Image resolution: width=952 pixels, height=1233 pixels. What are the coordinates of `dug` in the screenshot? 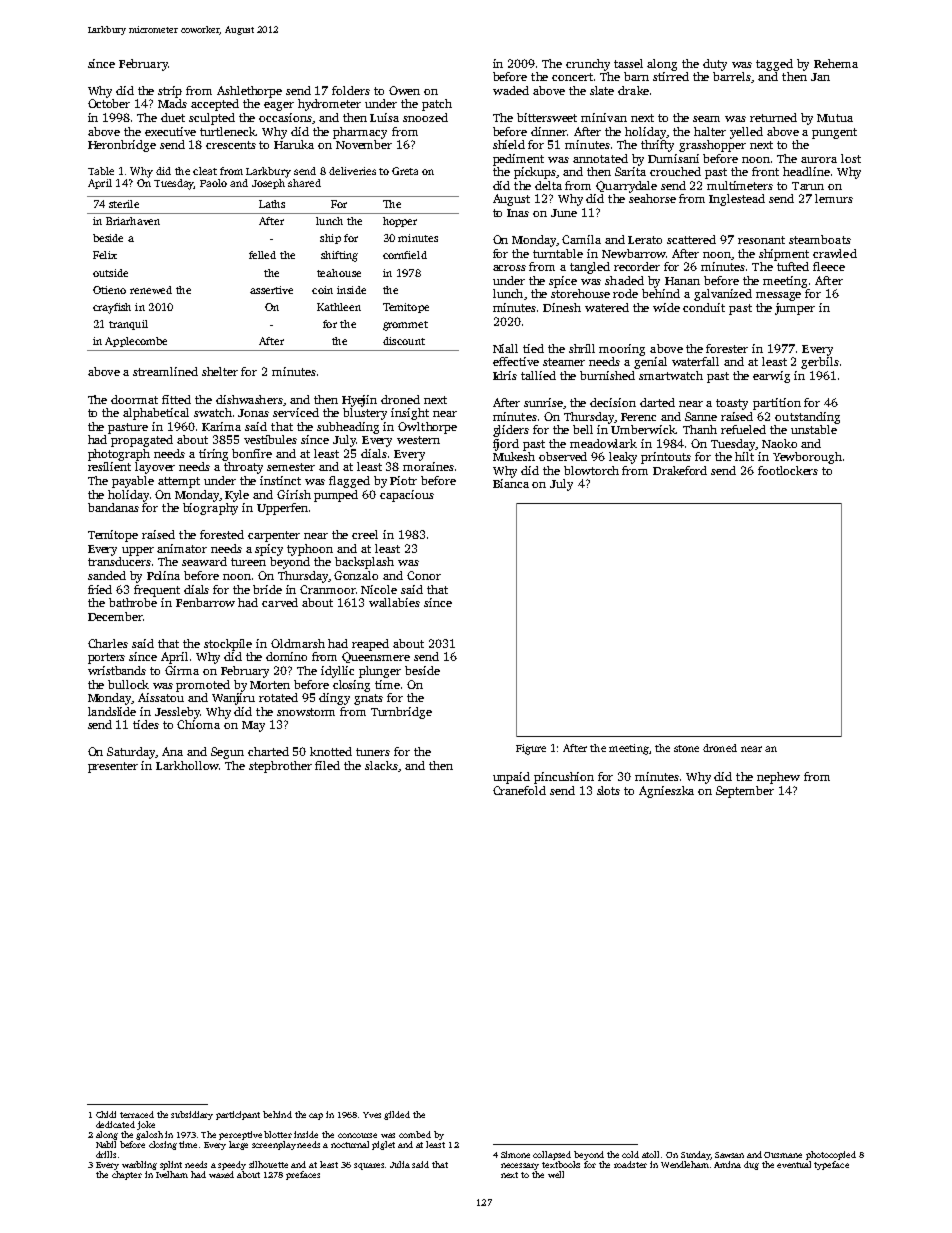 It's located at (751, 1165).
